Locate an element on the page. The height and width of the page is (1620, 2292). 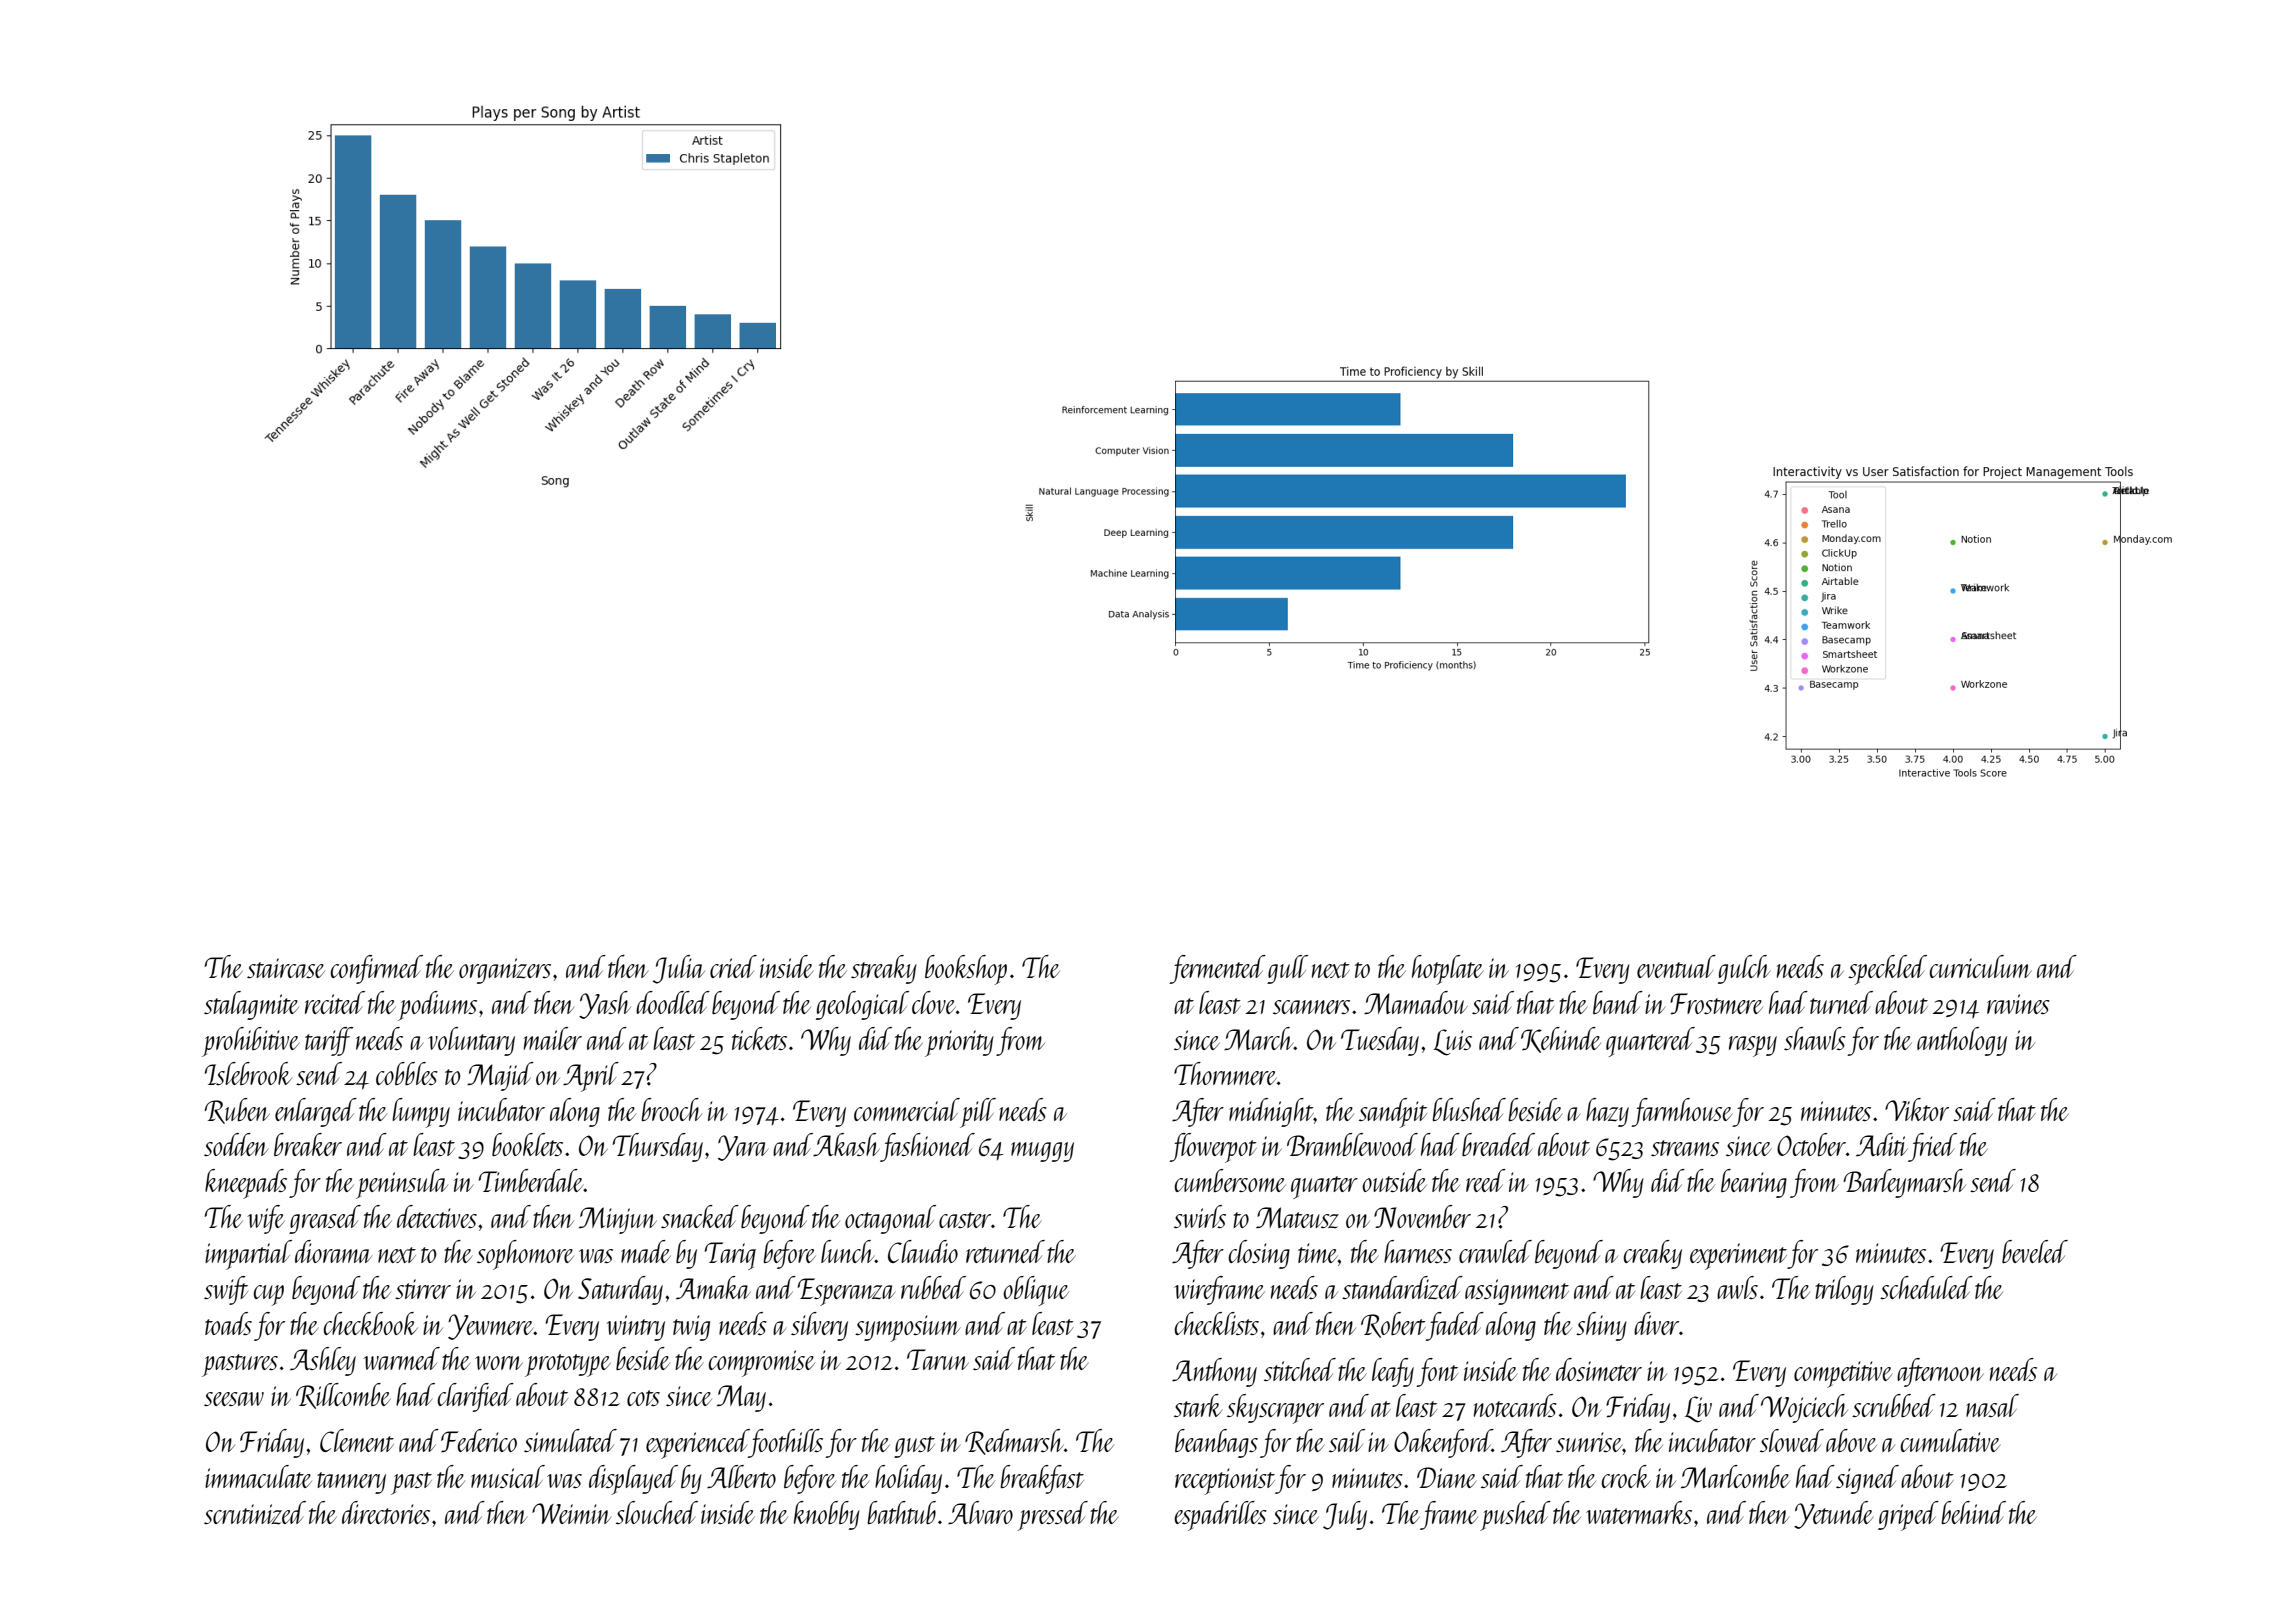
fried is located at coordinates (1932, 1147).
